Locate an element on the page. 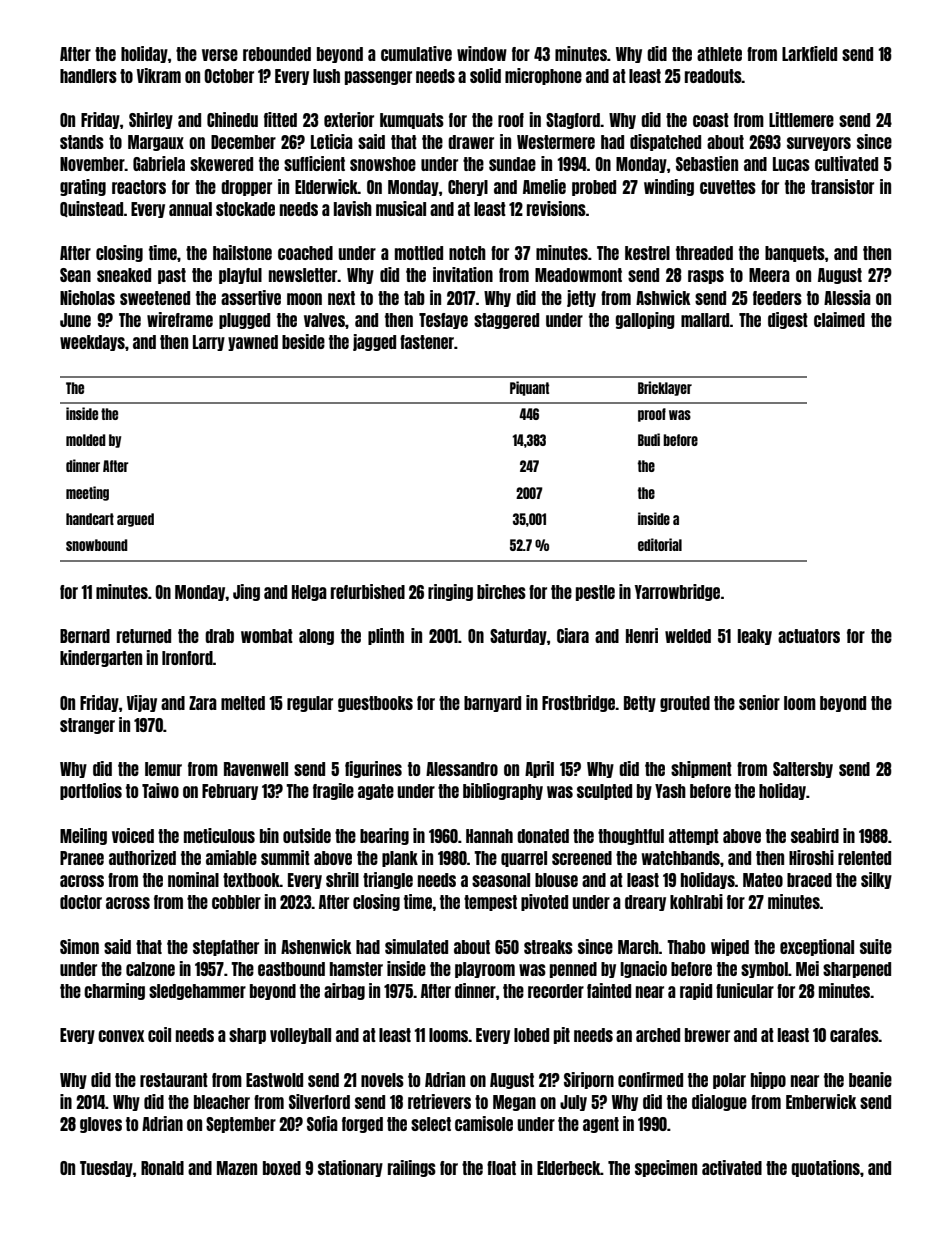  welded is located at coordinates (688, 636).
